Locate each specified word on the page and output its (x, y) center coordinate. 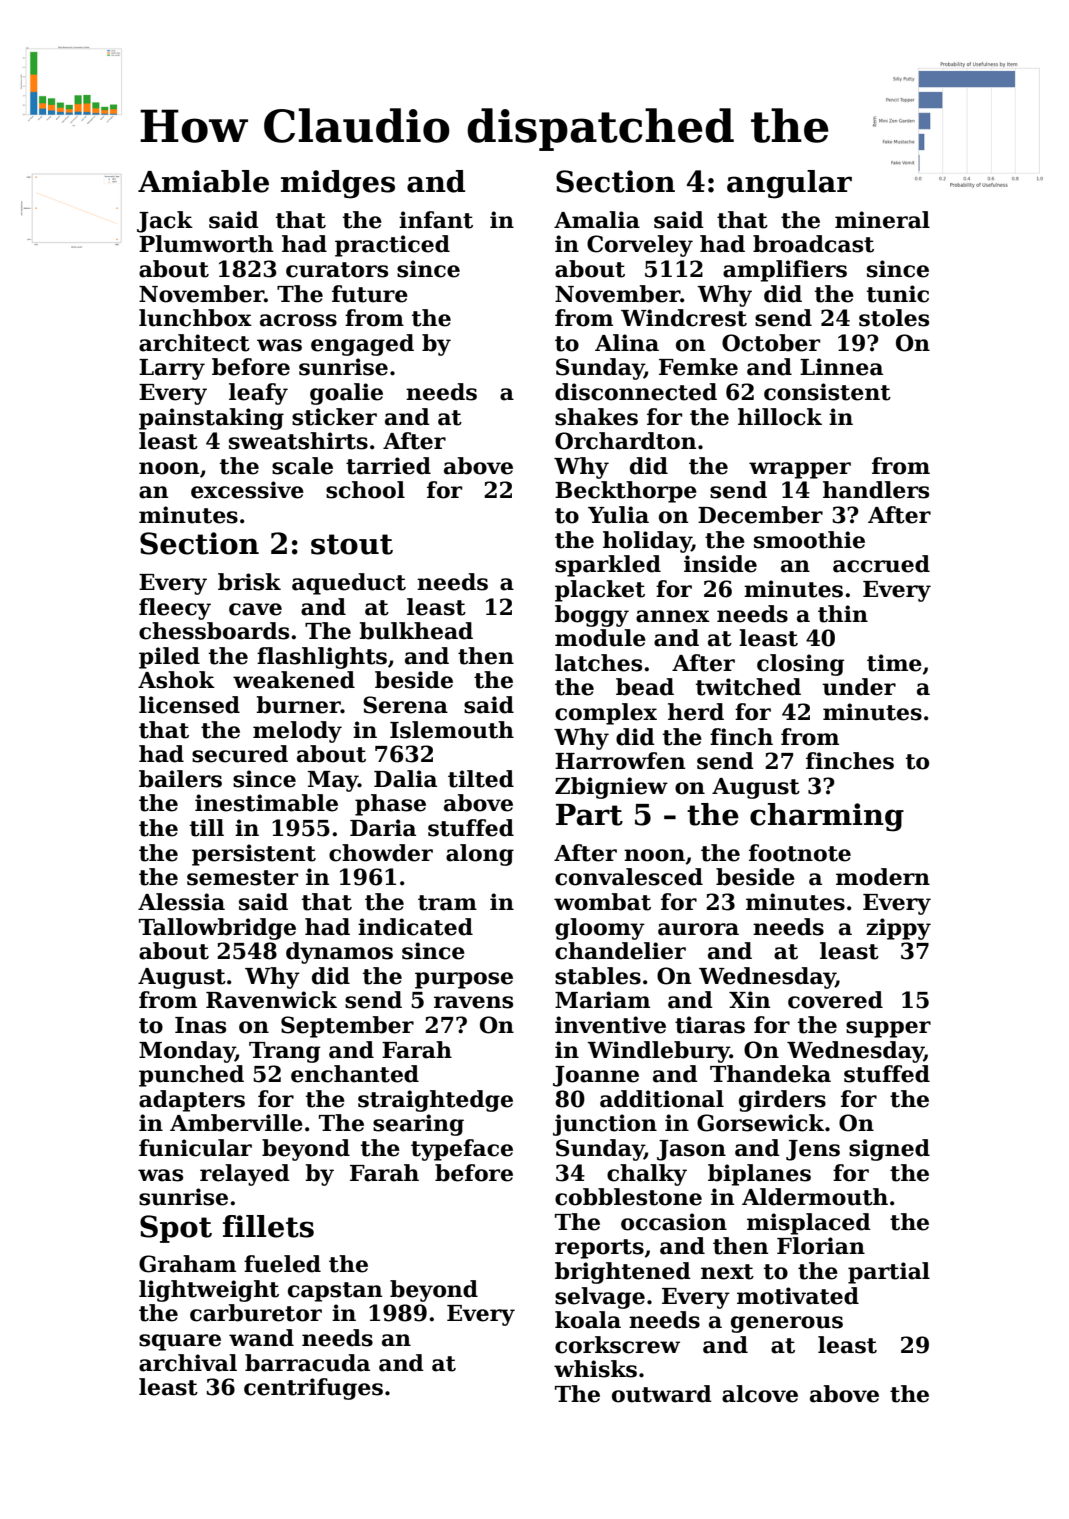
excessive (247, 490)
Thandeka (770, 1074)
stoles (894, 318)
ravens (473, 1002)
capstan (335, 1292)
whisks (595, 1369)
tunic (898, 294)
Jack (165, 222)
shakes (596, 417)
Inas (200, 1025)
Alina (627, 343)
